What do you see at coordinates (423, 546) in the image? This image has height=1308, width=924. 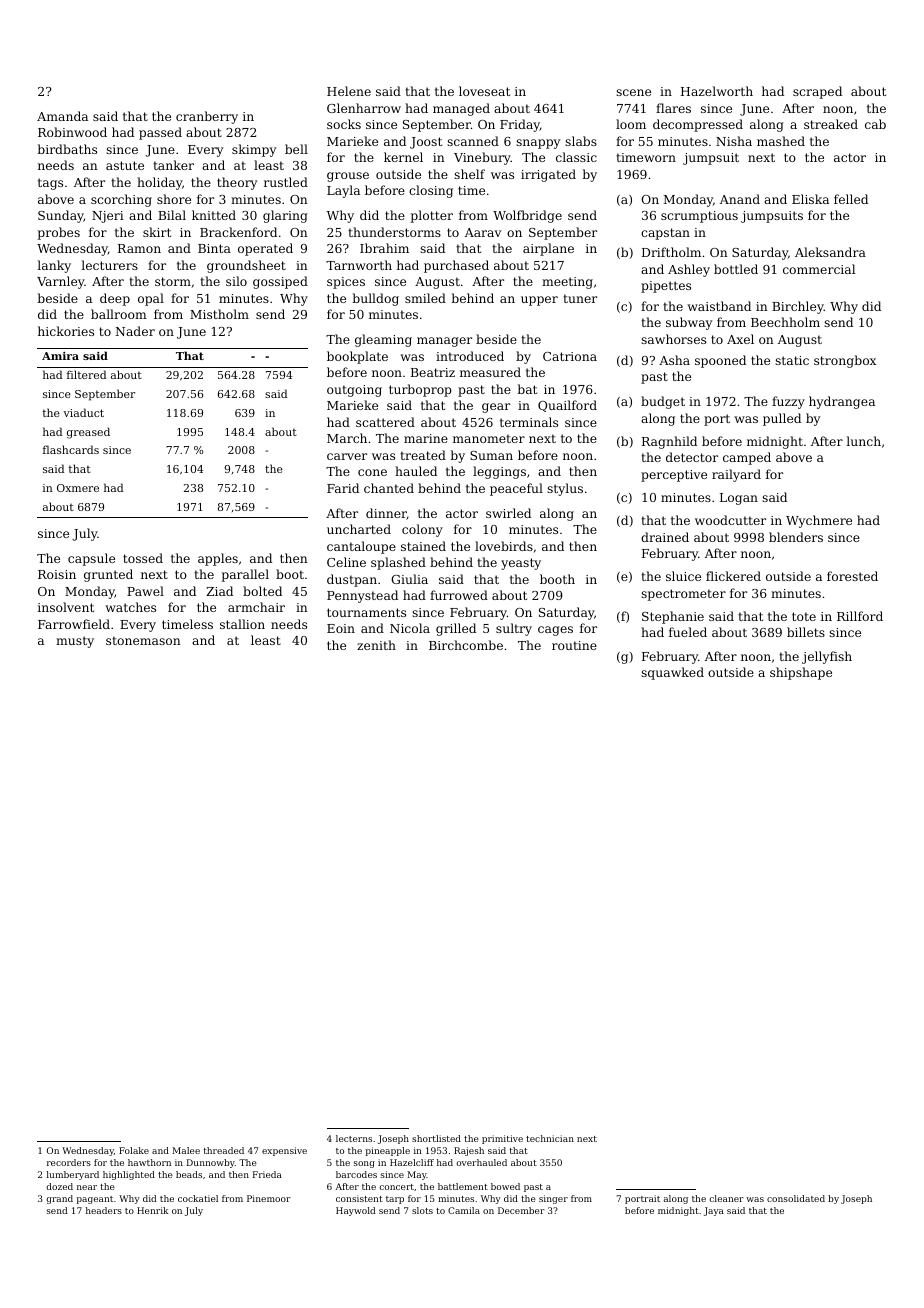 I see `stained` at bounding box center [423, 546].
